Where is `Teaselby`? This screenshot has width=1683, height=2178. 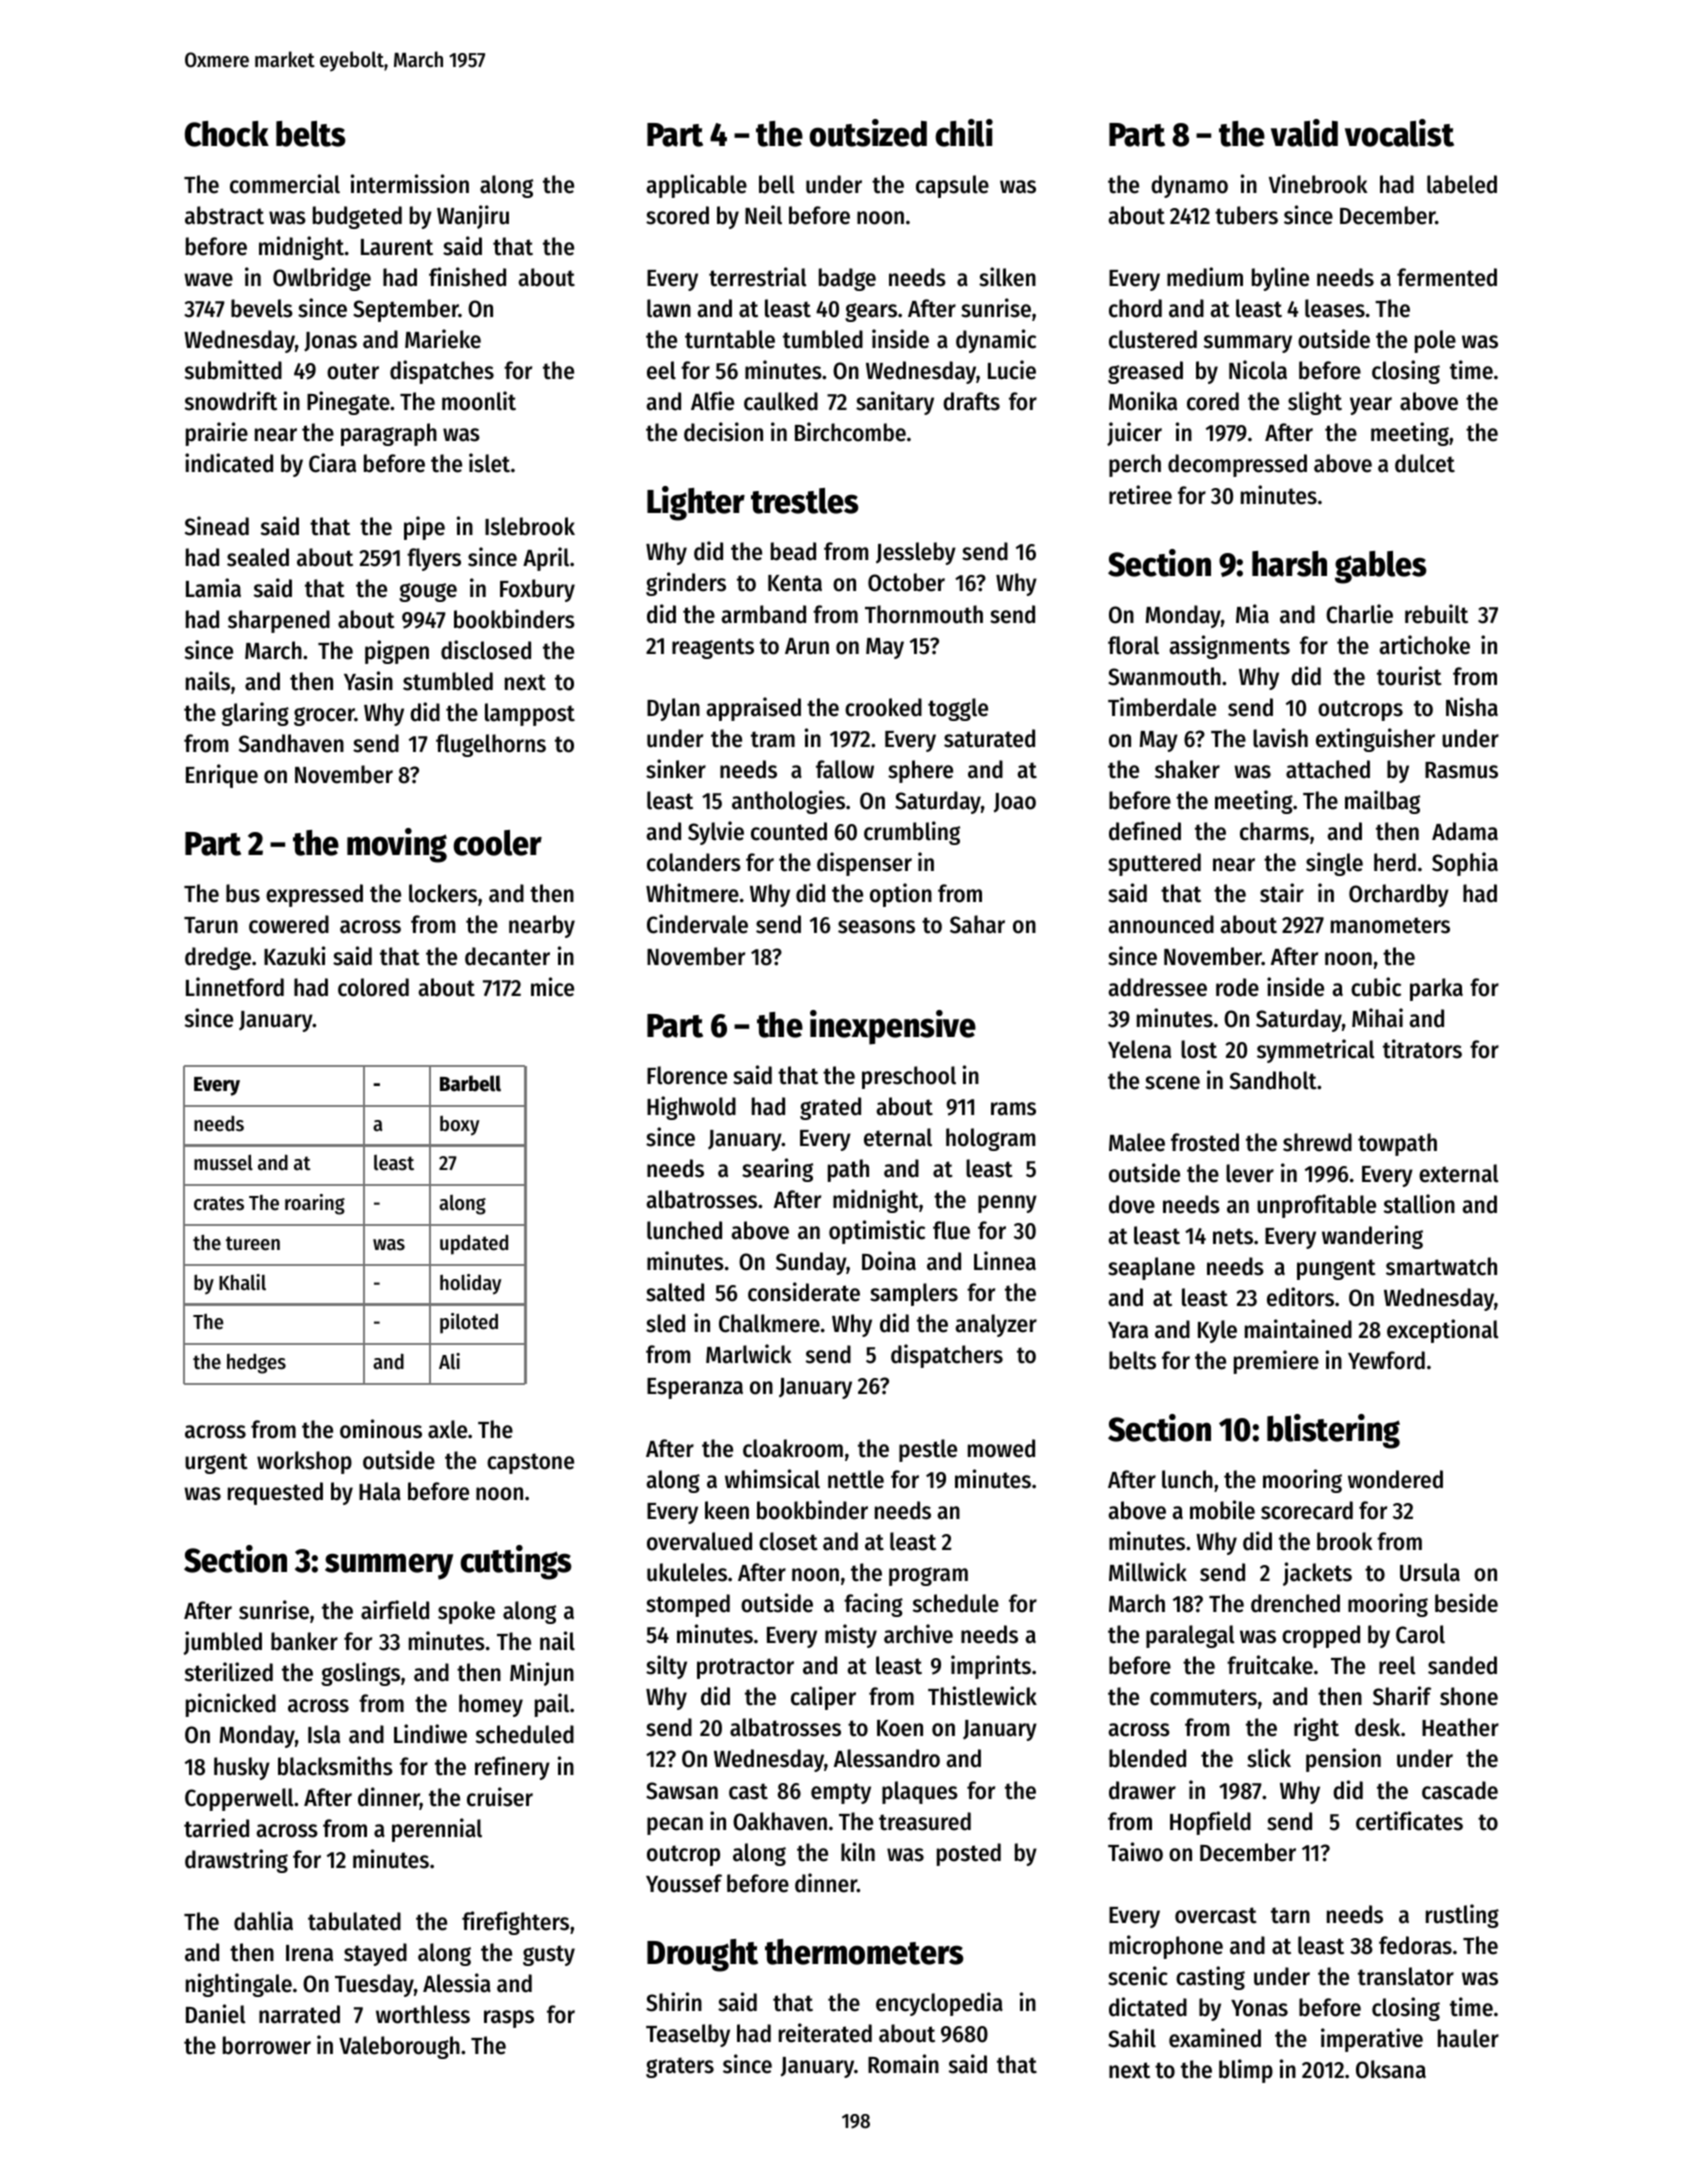
Teaselby is located at coordinates (688, 2035).
